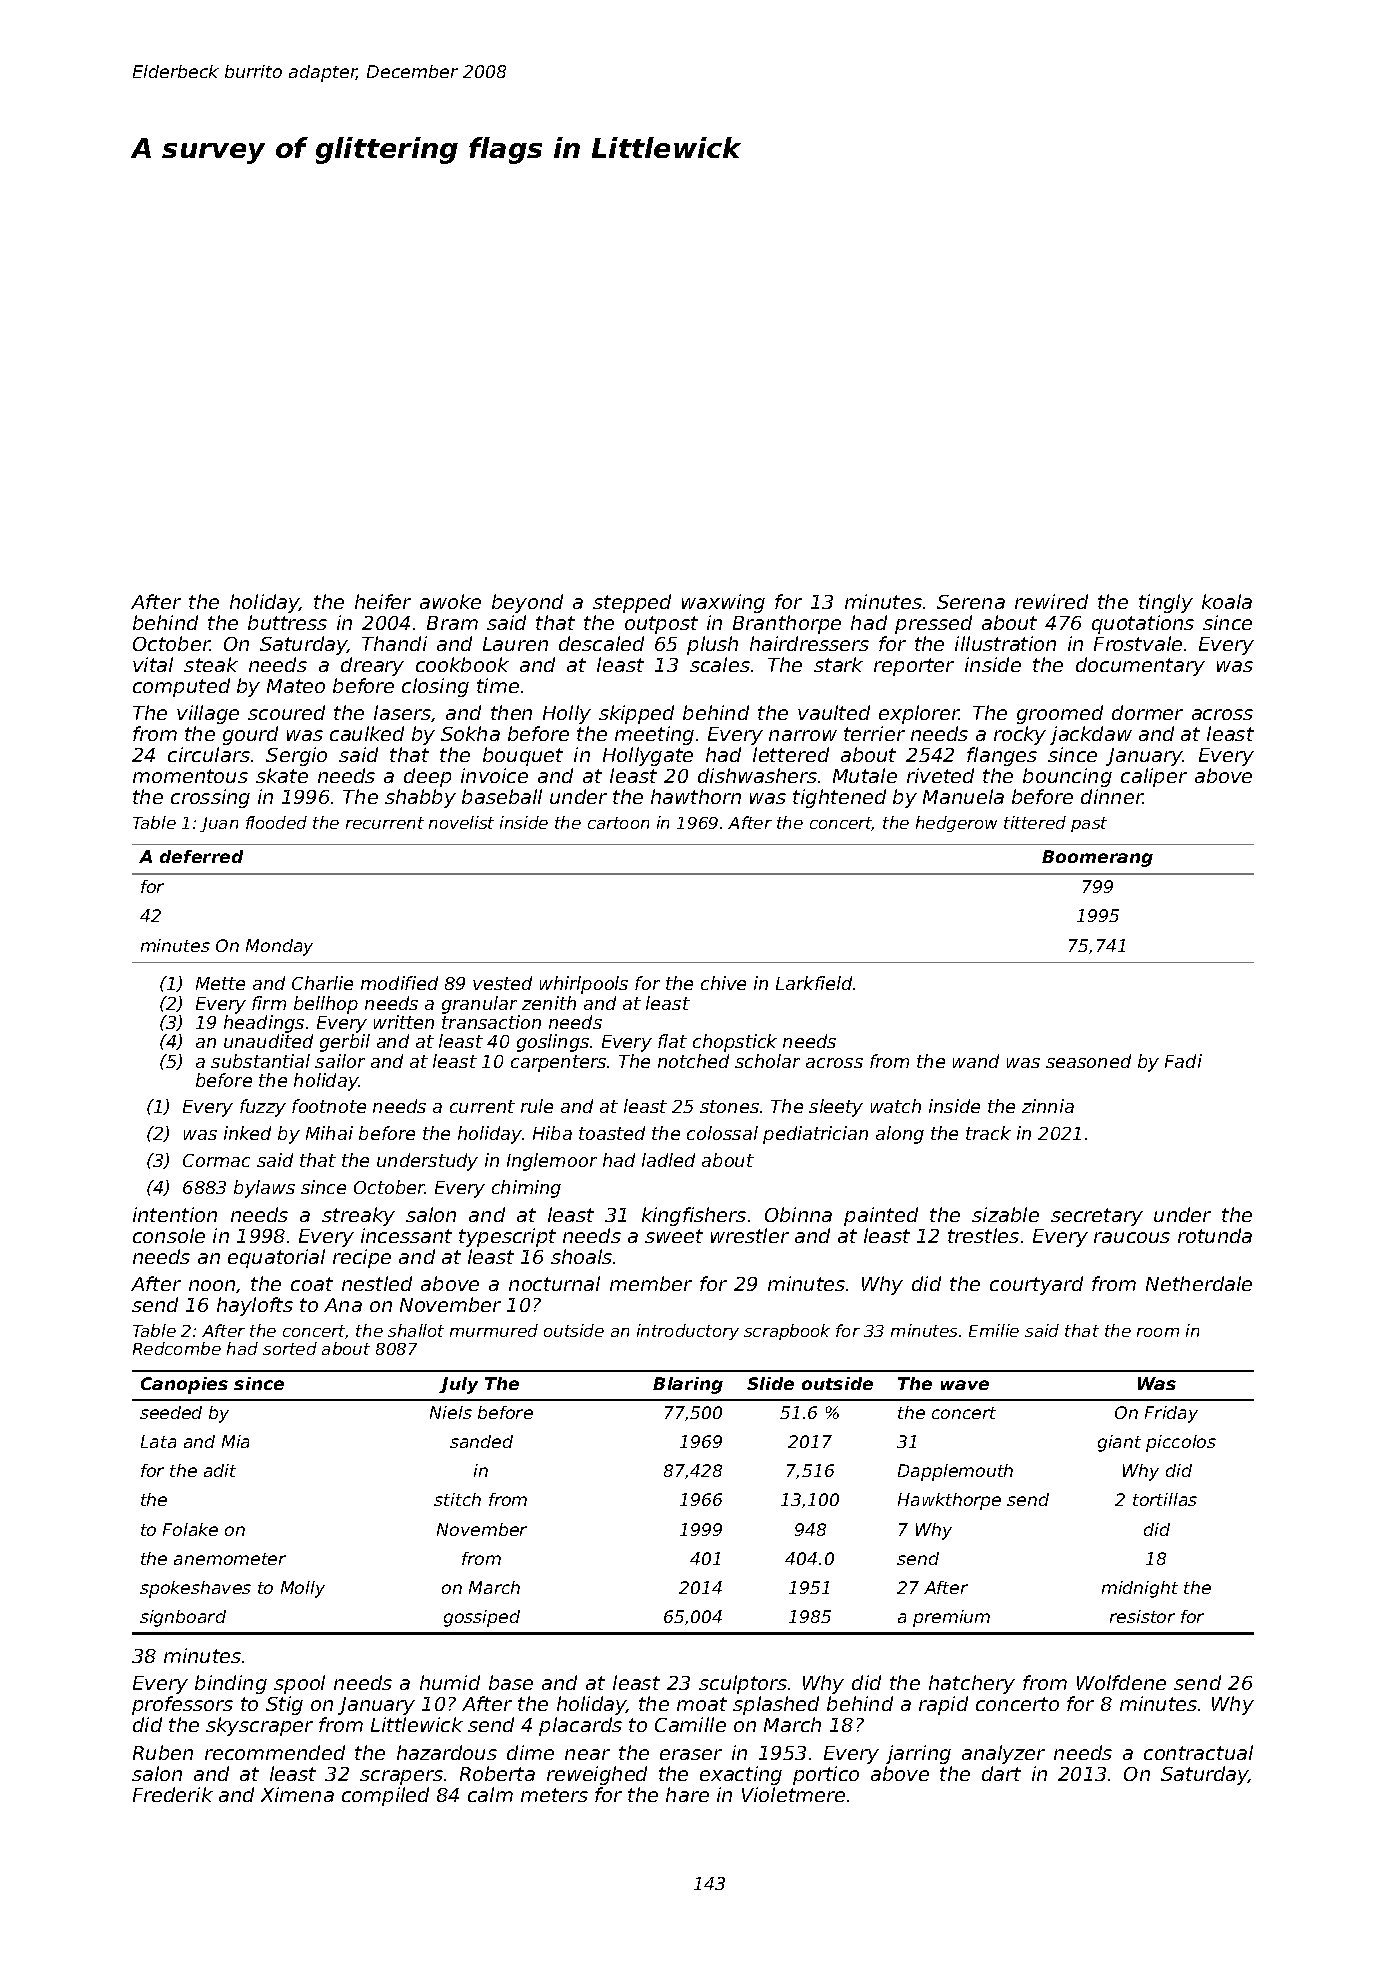  Describe the element at coordinates (587, 1754) in the document. I see `near` at that location.
